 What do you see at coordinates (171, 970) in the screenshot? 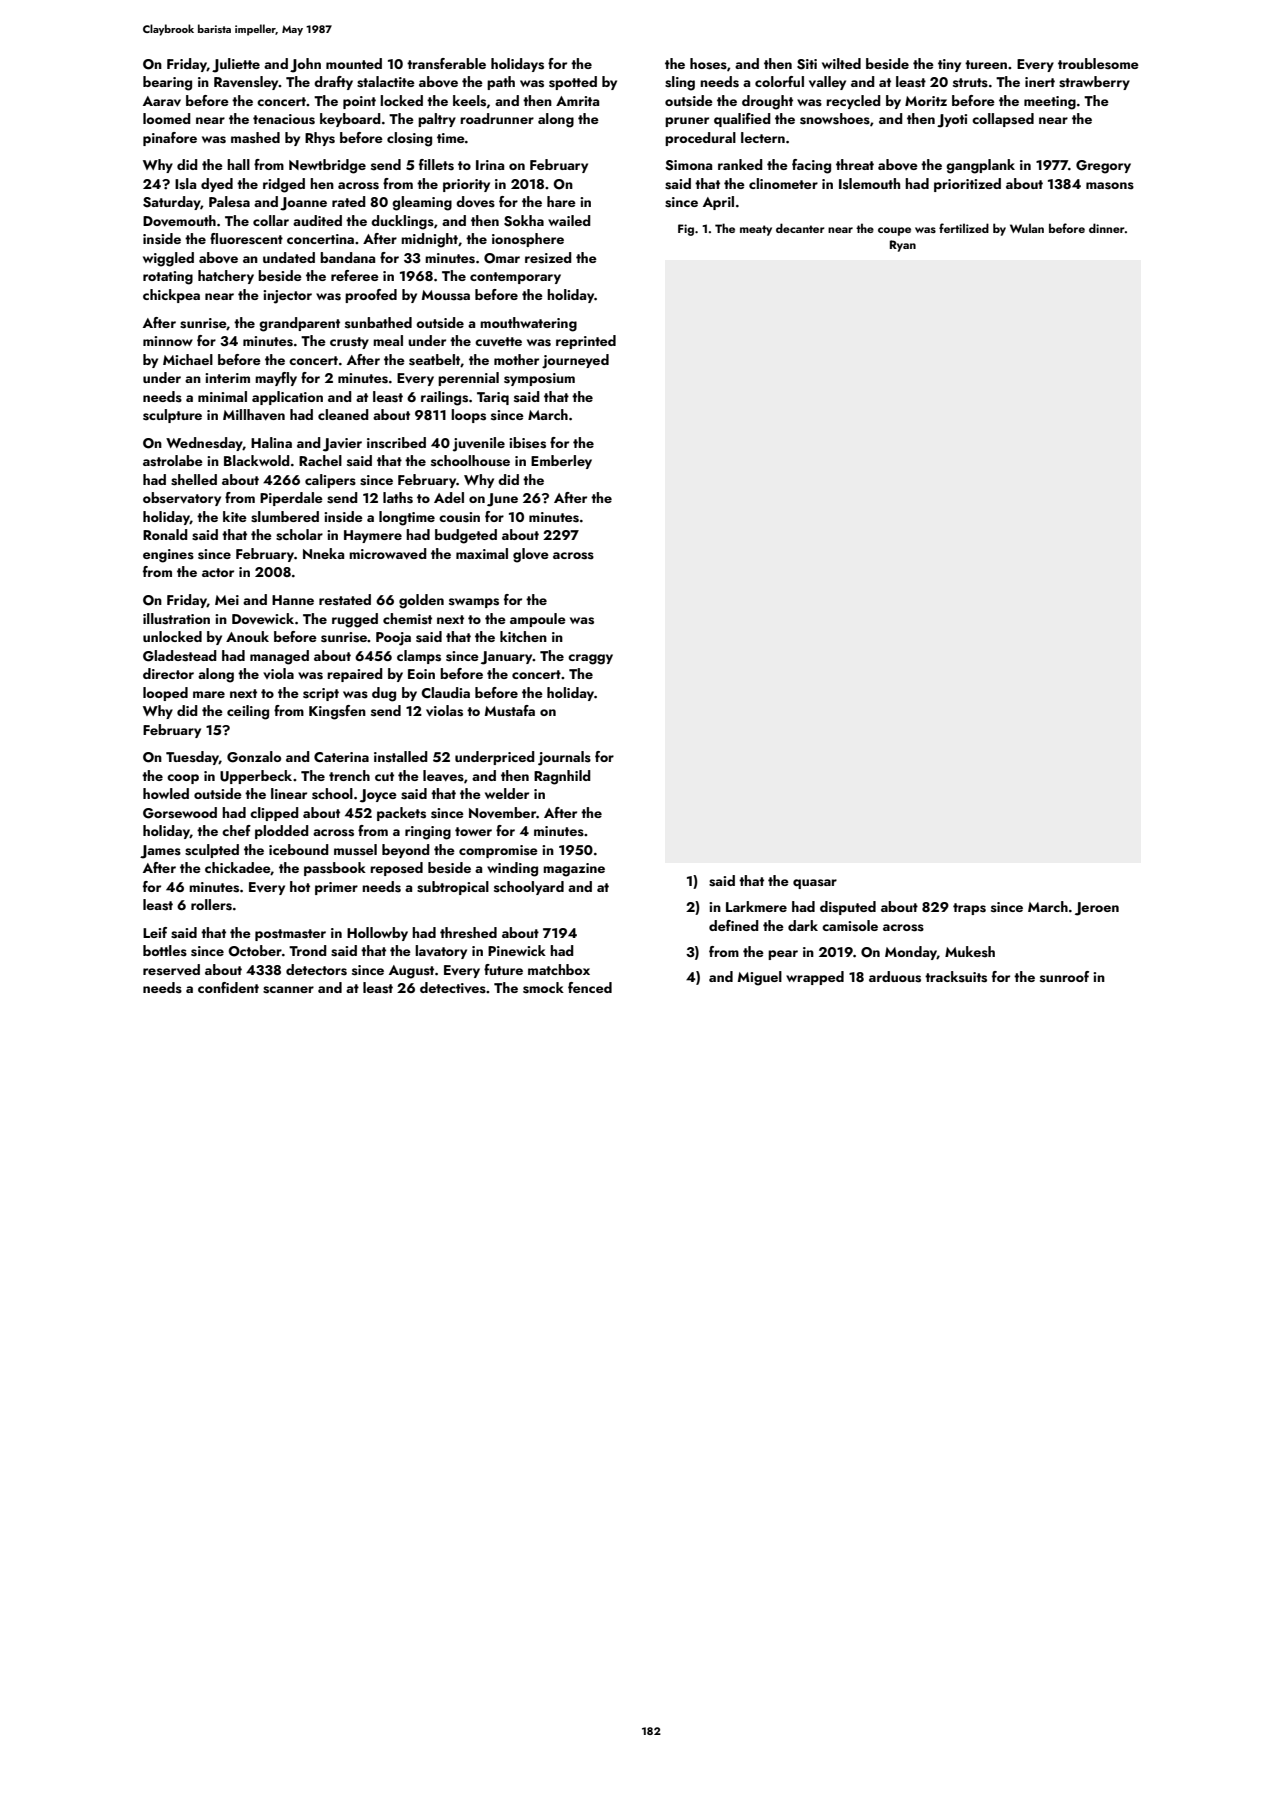
I see `reserved` at bounding box center [171, 970].
